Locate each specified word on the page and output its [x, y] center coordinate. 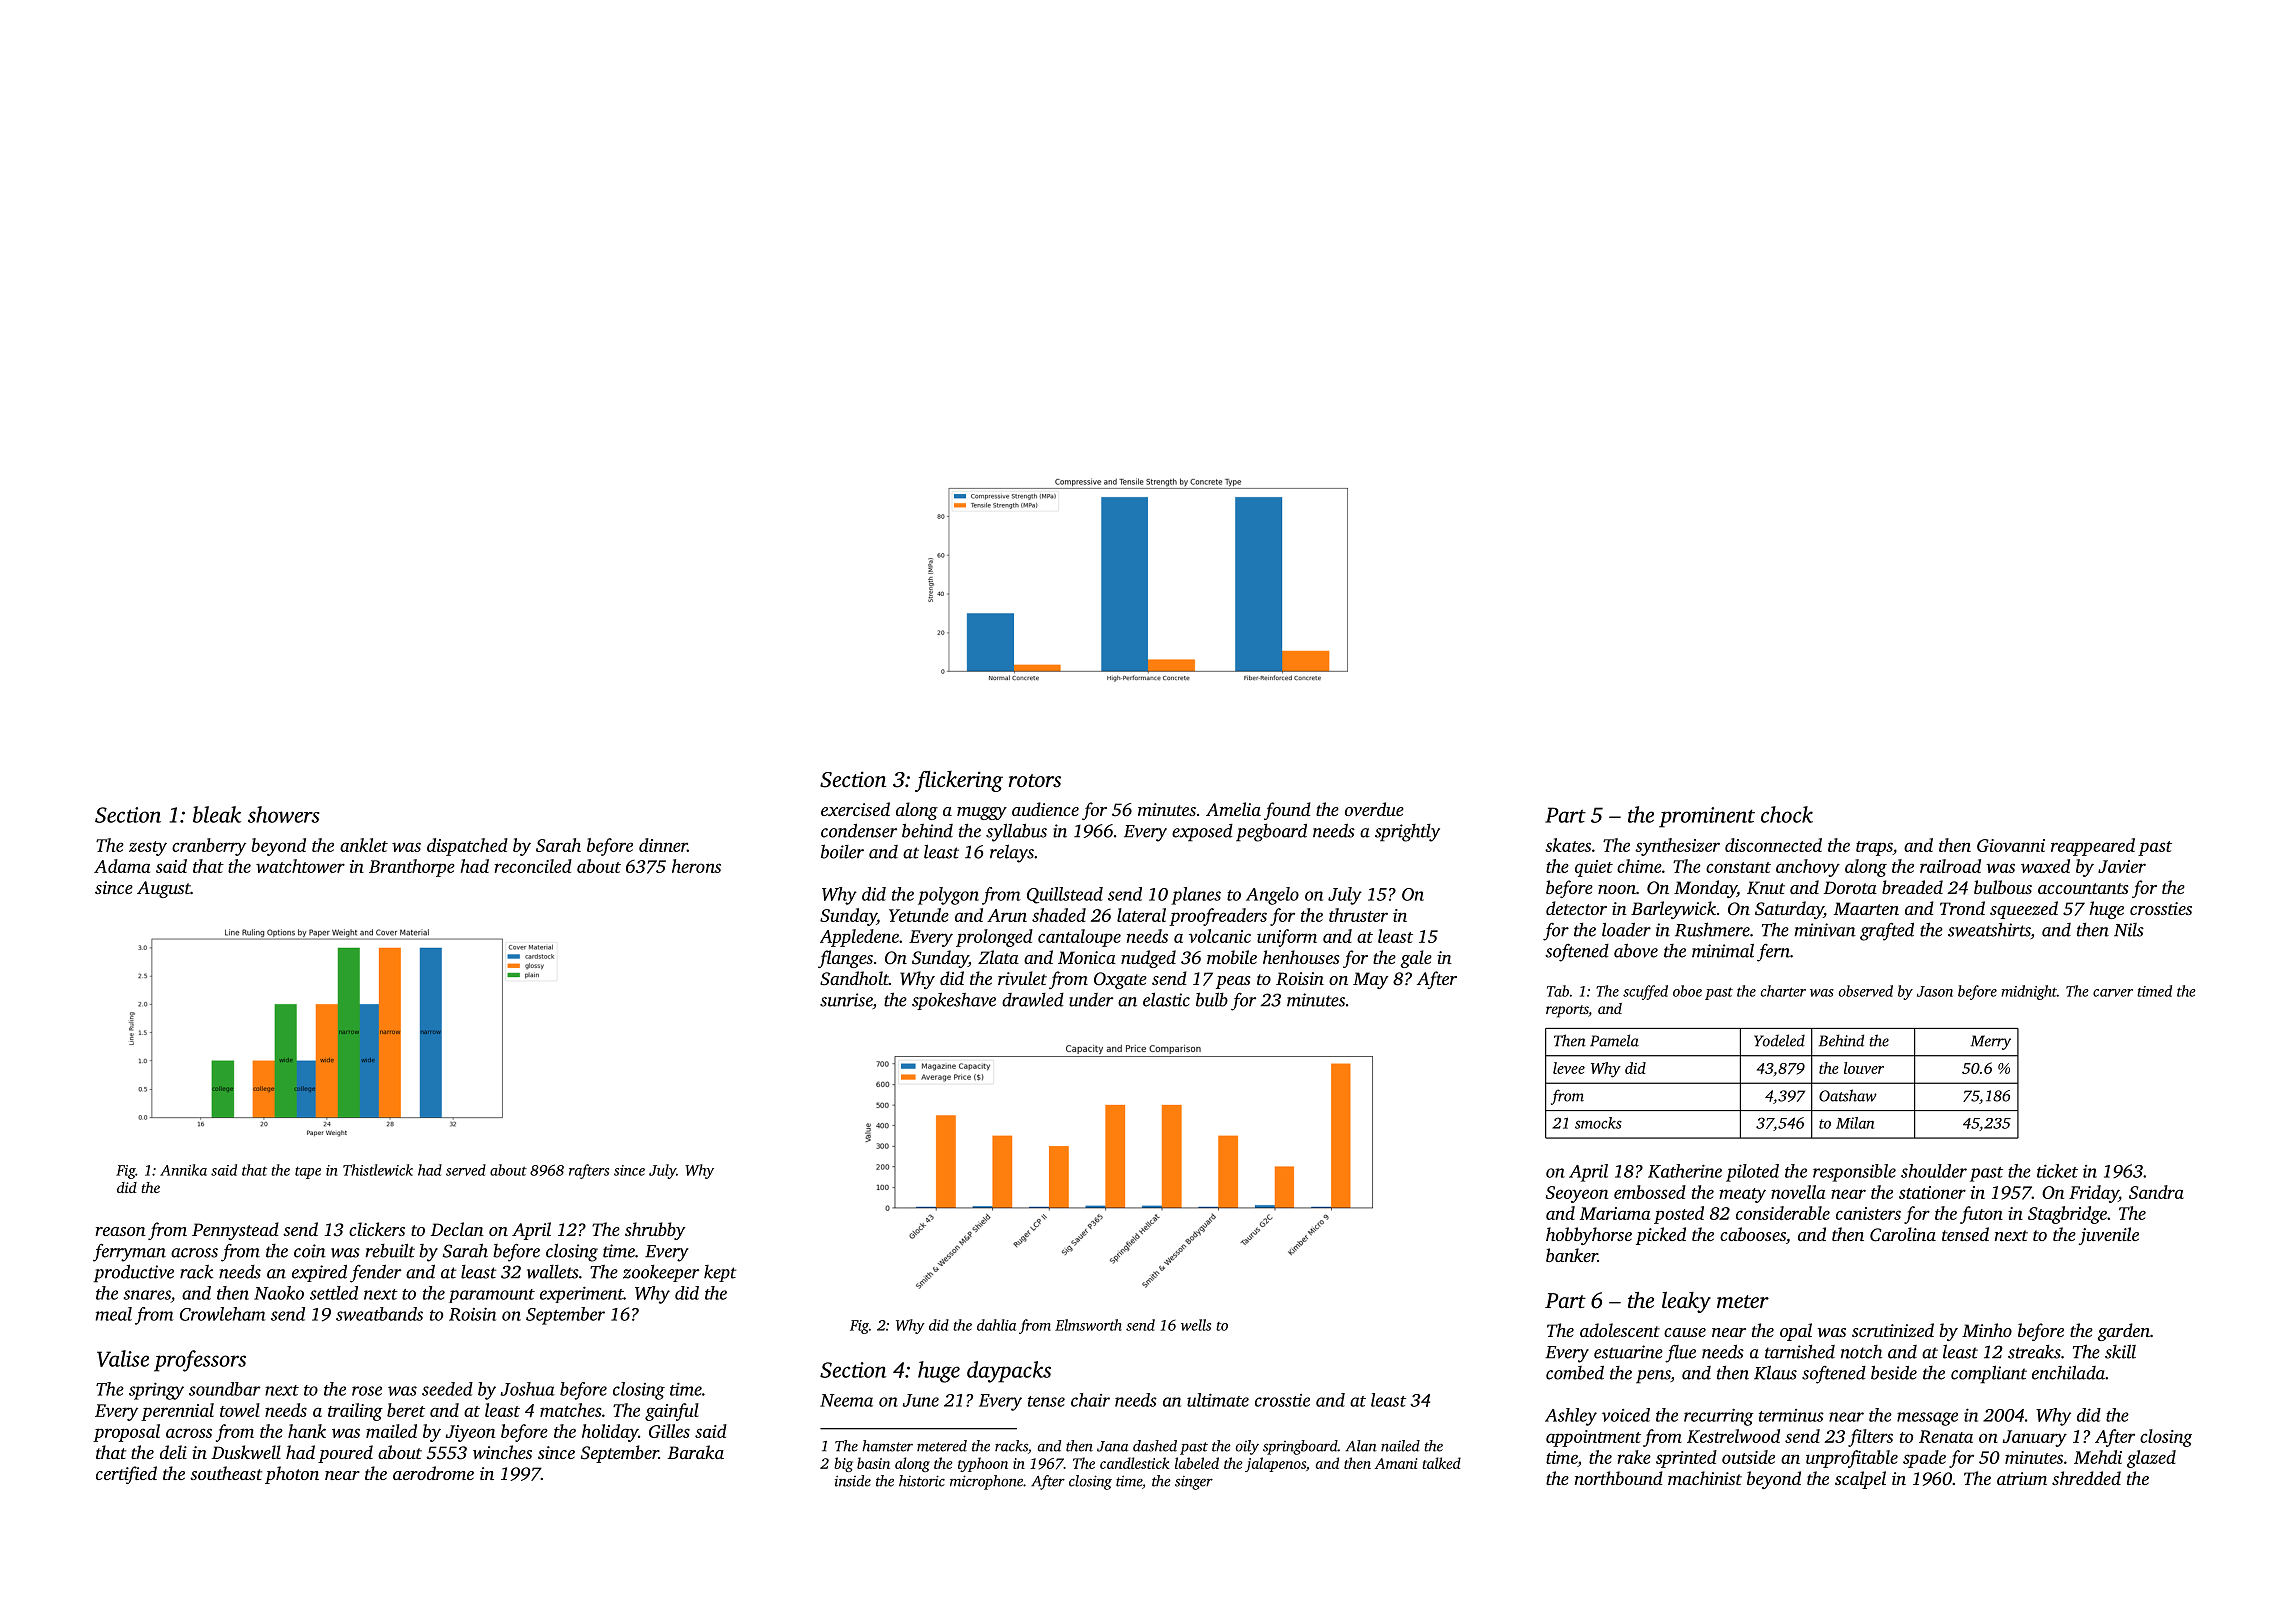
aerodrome [433, 1473]
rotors [1035, 780]
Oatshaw [1848, 1095]
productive [134, 1273]
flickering [959, 781]
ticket [2057, 1171]
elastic [1166, 999]
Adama [122, 866]
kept [720, 1273]
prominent [1707, 817]
